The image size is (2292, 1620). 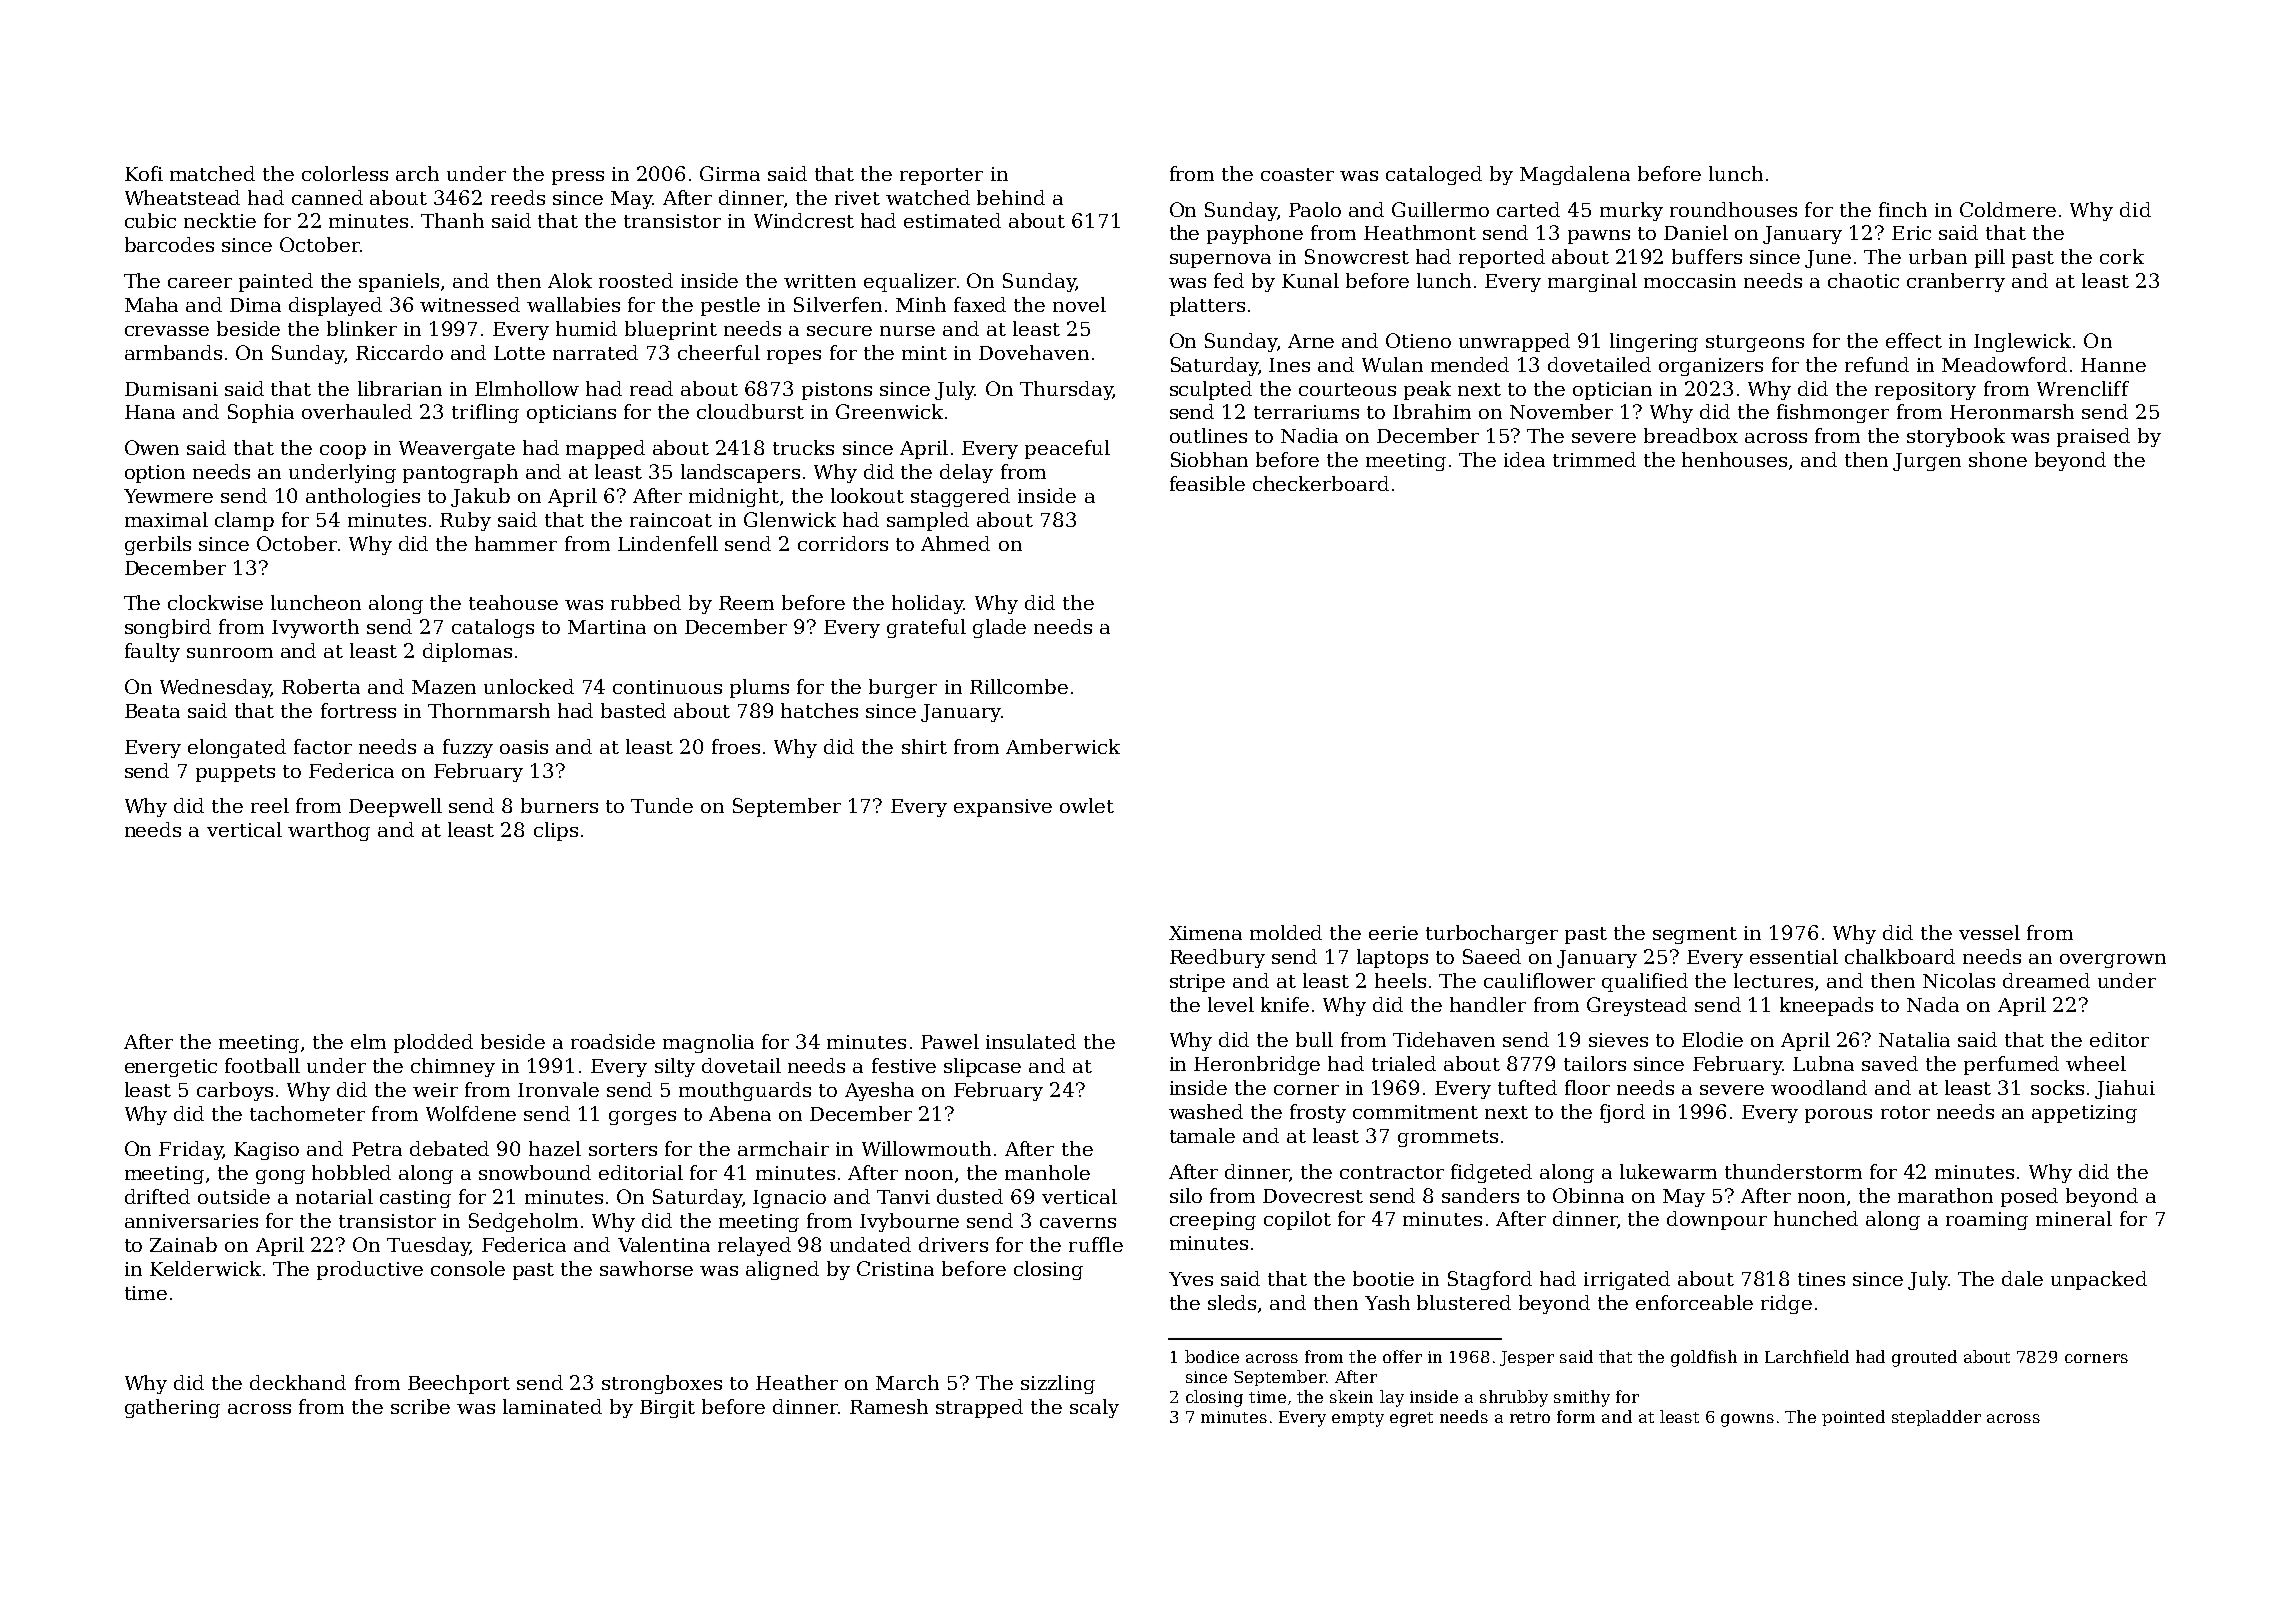 I want to click on Riccardo, so click(x=399, y=352).
